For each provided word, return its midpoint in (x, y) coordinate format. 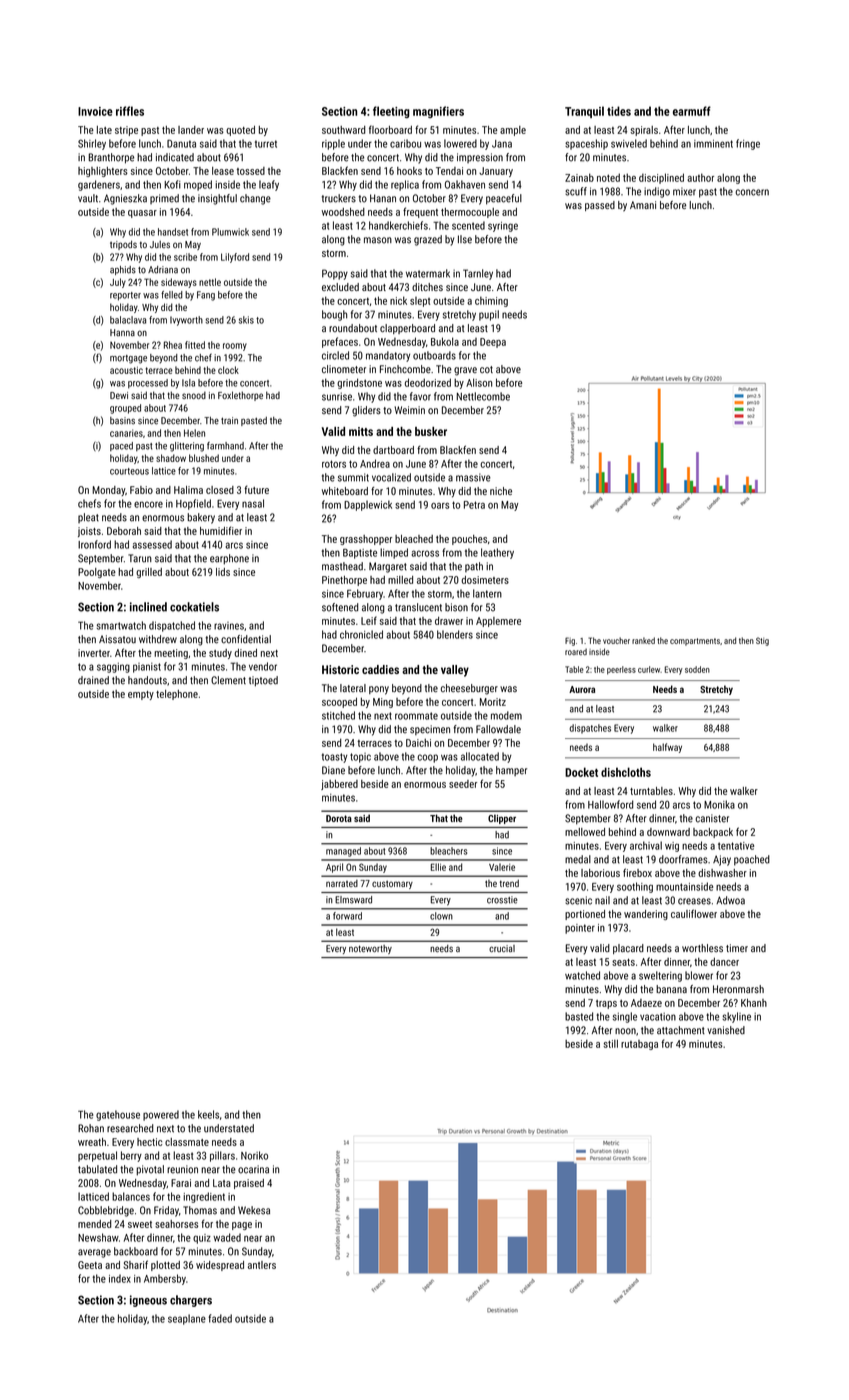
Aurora (582, 689)
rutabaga (639, 1045)
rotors (334, 464)
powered (161, 1115)
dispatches (590, 729)
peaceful (504, 199)
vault (88, 198)
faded (220, 1318)
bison (456, 607)
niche (501, 491)
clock (228, 370)
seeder (463, 784)
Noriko (254, 1155)
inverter (94, 653)
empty (141, 695)
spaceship (586, 144)
